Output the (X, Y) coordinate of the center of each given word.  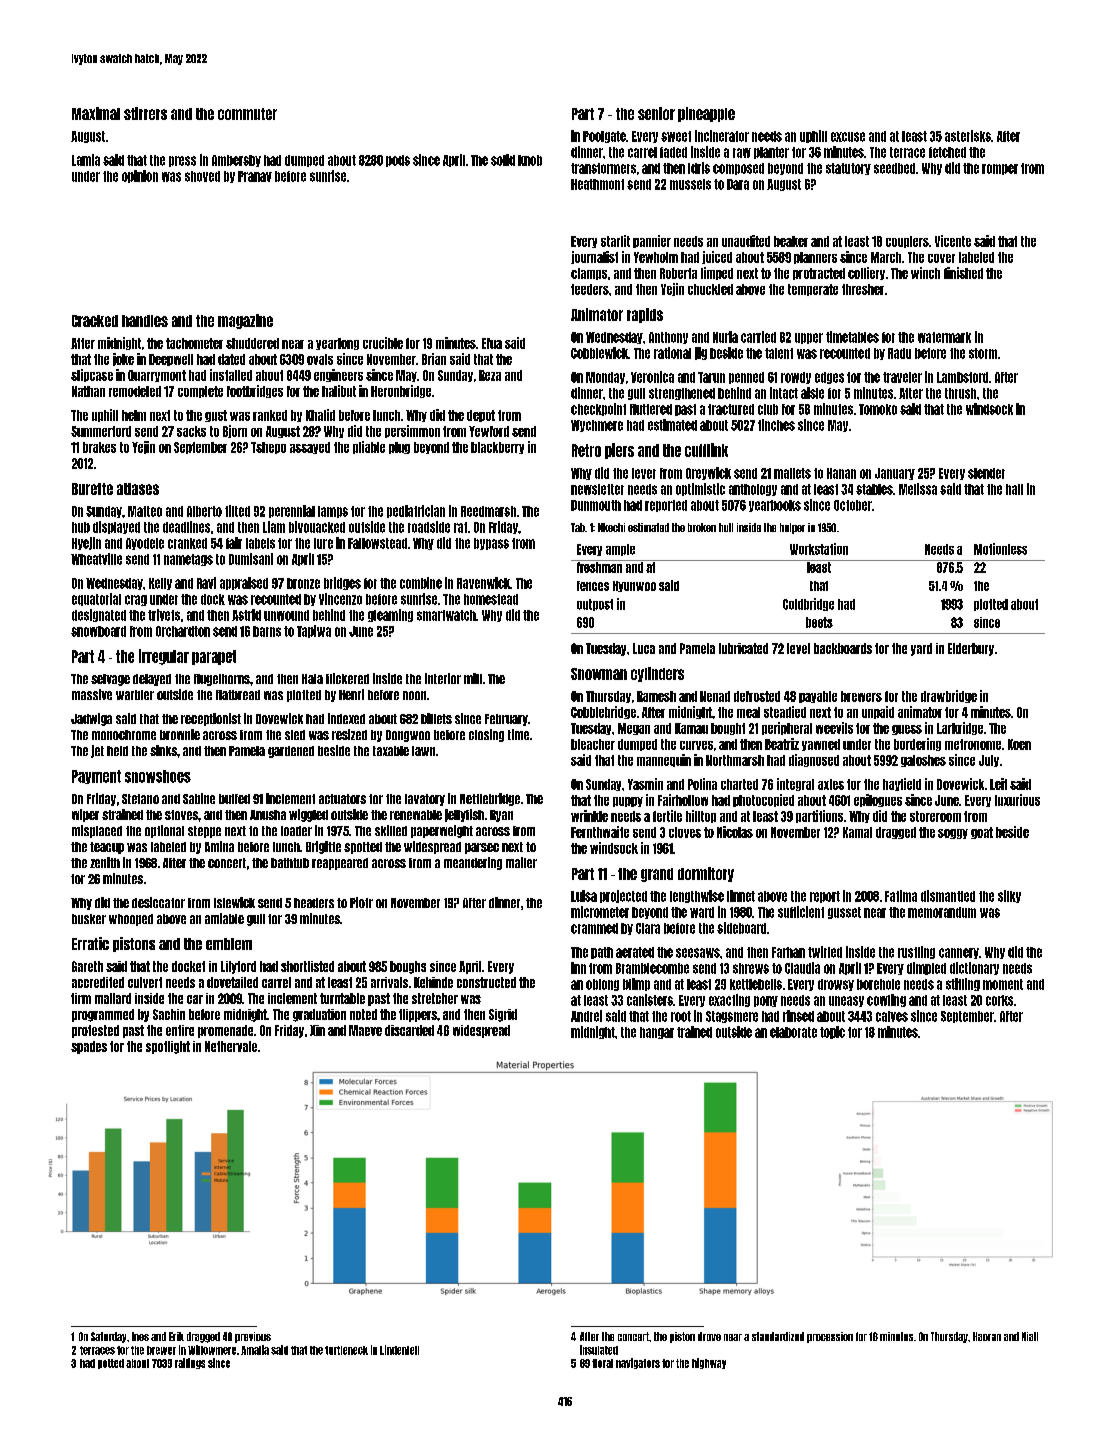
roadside (429, 527)
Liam (274, 527)
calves (892, 1016)
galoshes (923, 761)
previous (253, 1337)
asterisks (968, 136)
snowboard (98, 631)
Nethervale (231, 1046)
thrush (960, 393)
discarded (409, 1030)
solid (503, 160)
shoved (202, 176)
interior (443, 678)
